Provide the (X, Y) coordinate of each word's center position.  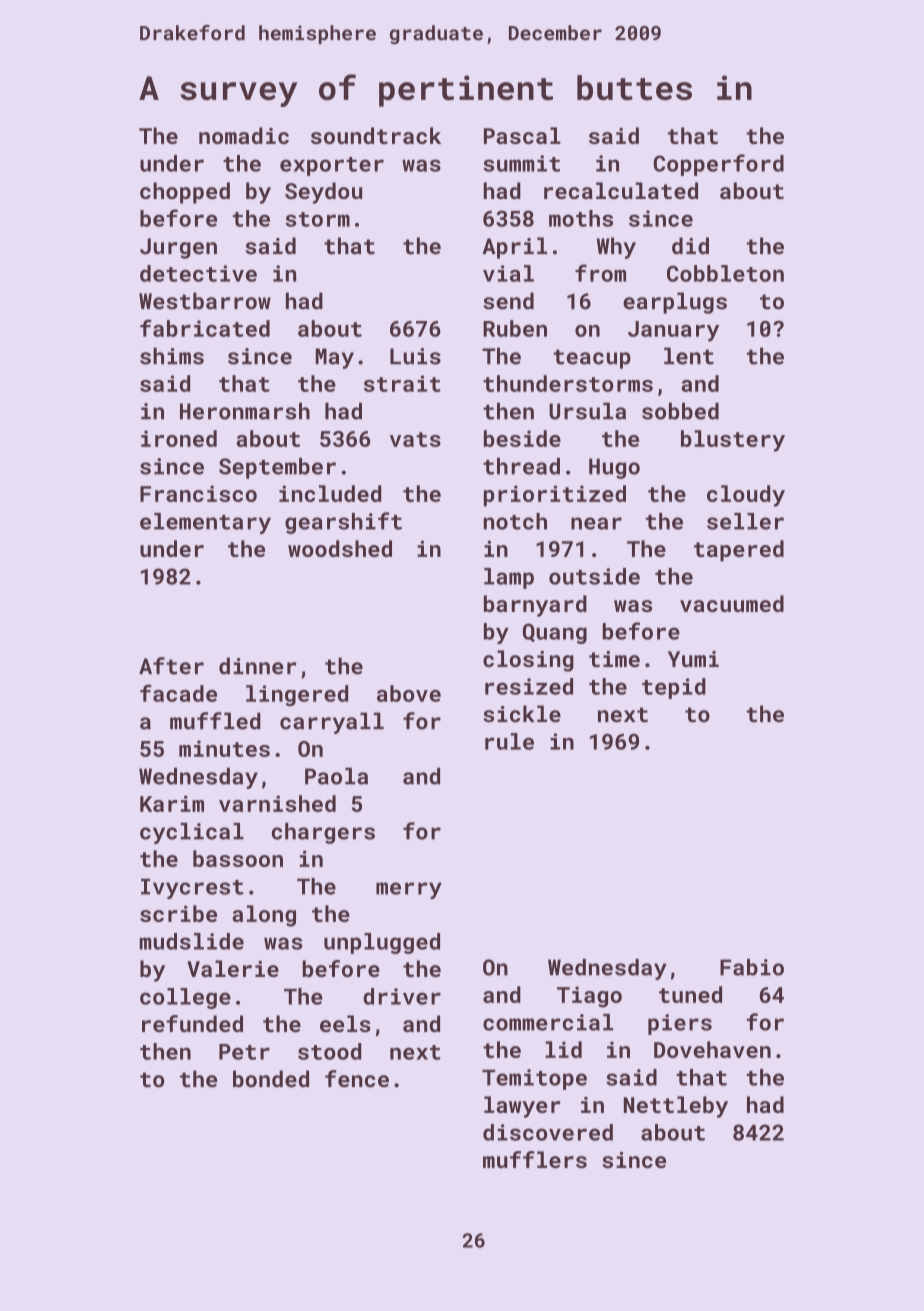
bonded (271, 1079)
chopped (185, 193)
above (409, 693)
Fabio (752, 967)
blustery (733, 441)
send (509, 301)
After (171, 666)
